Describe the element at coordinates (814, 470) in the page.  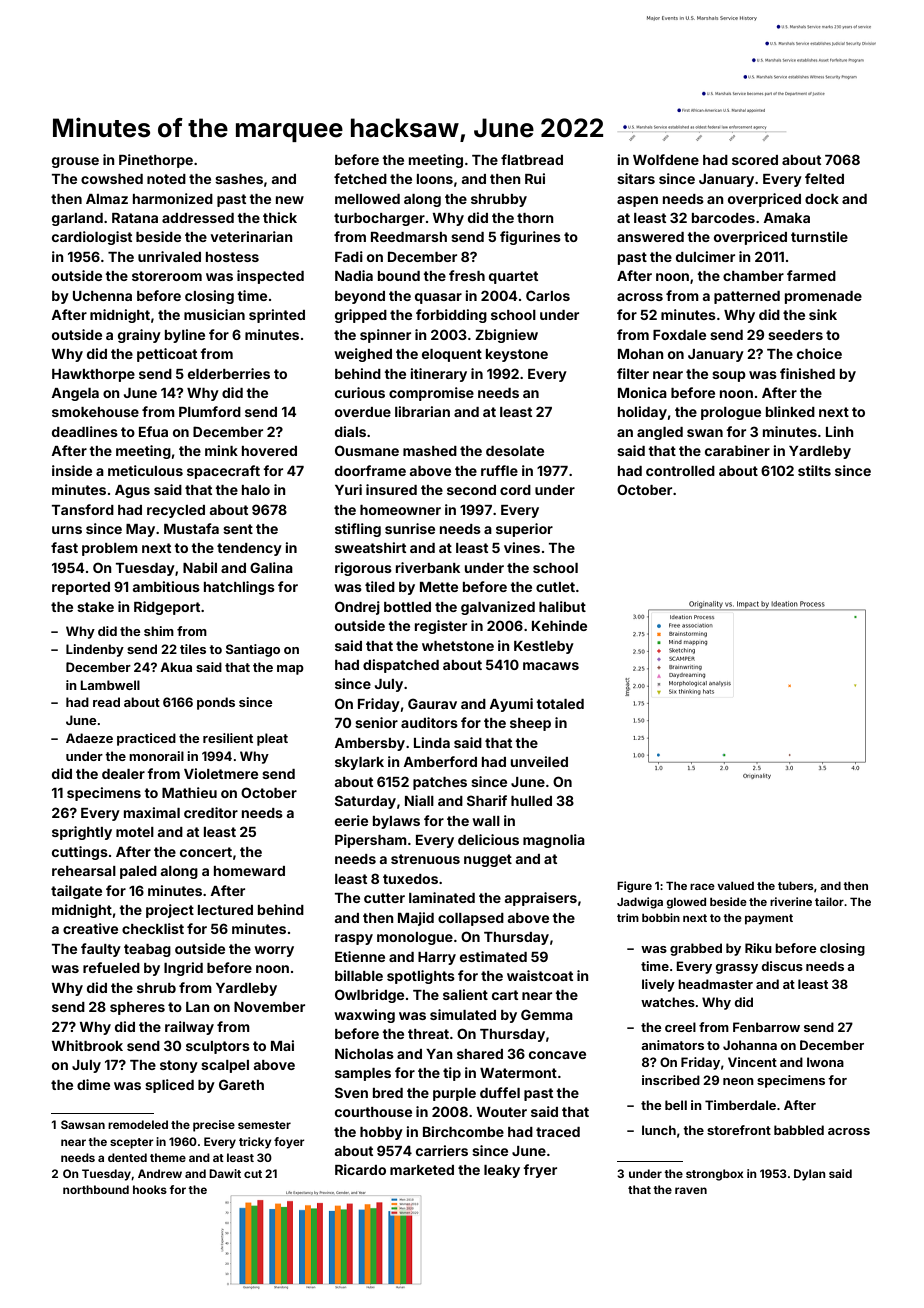
I see `stilts` at that location.
